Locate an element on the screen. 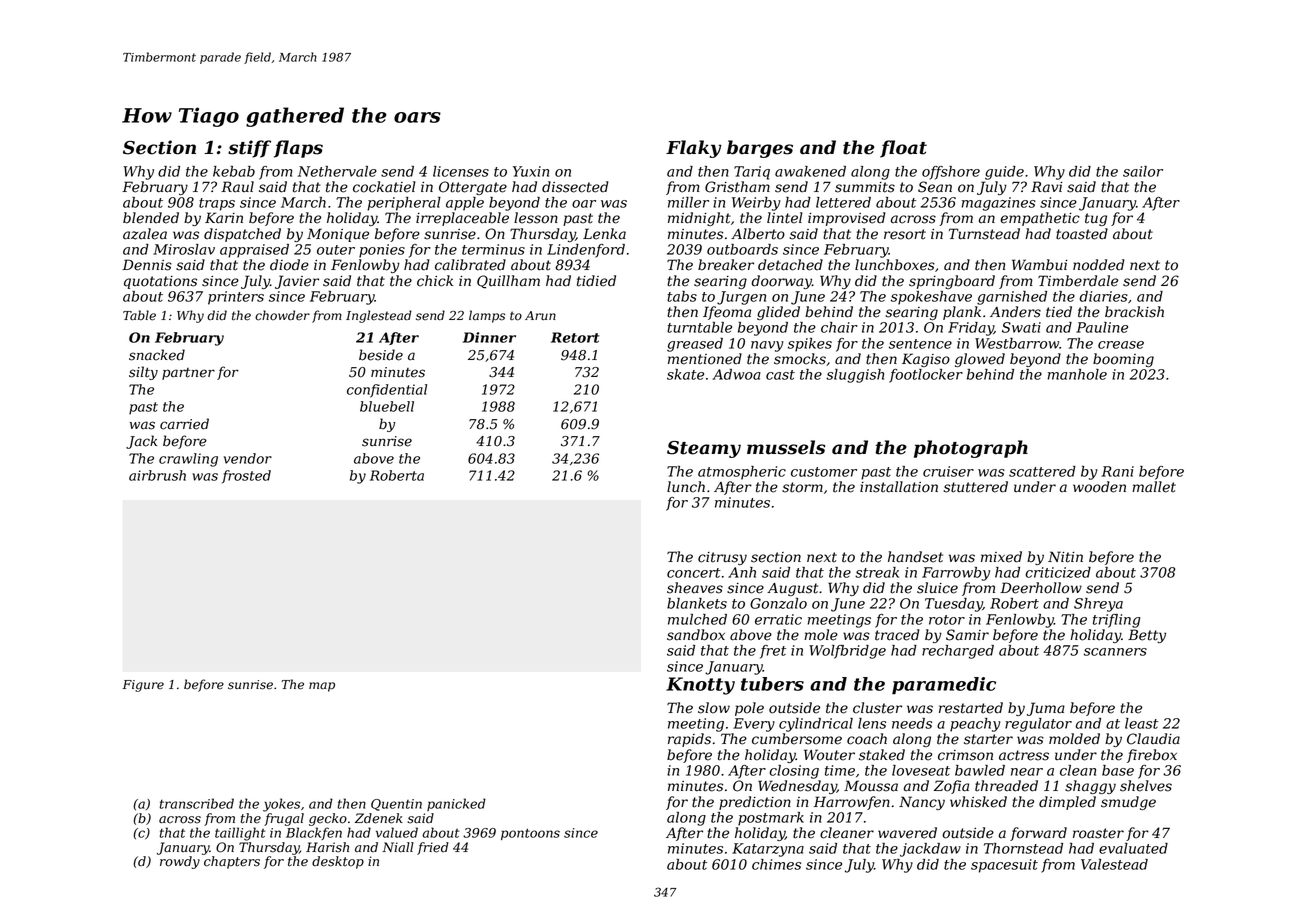 This screenshot has width=1308, height=924. Figure is located at coordinates (143, 686).
